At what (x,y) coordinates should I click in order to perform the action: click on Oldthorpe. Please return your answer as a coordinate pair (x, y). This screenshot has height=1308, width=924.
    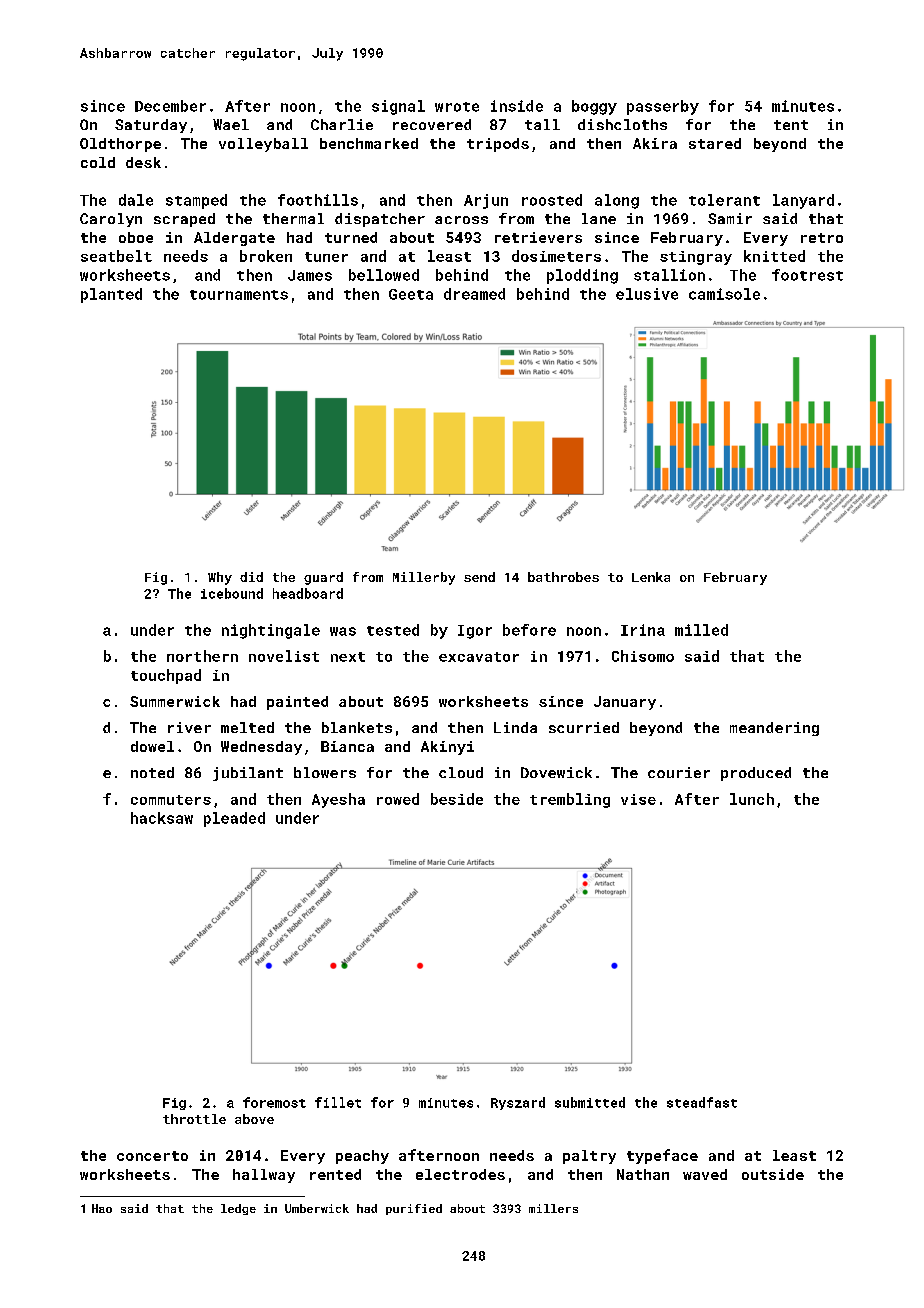
    Looking at the image, I should click on (120, 145).
